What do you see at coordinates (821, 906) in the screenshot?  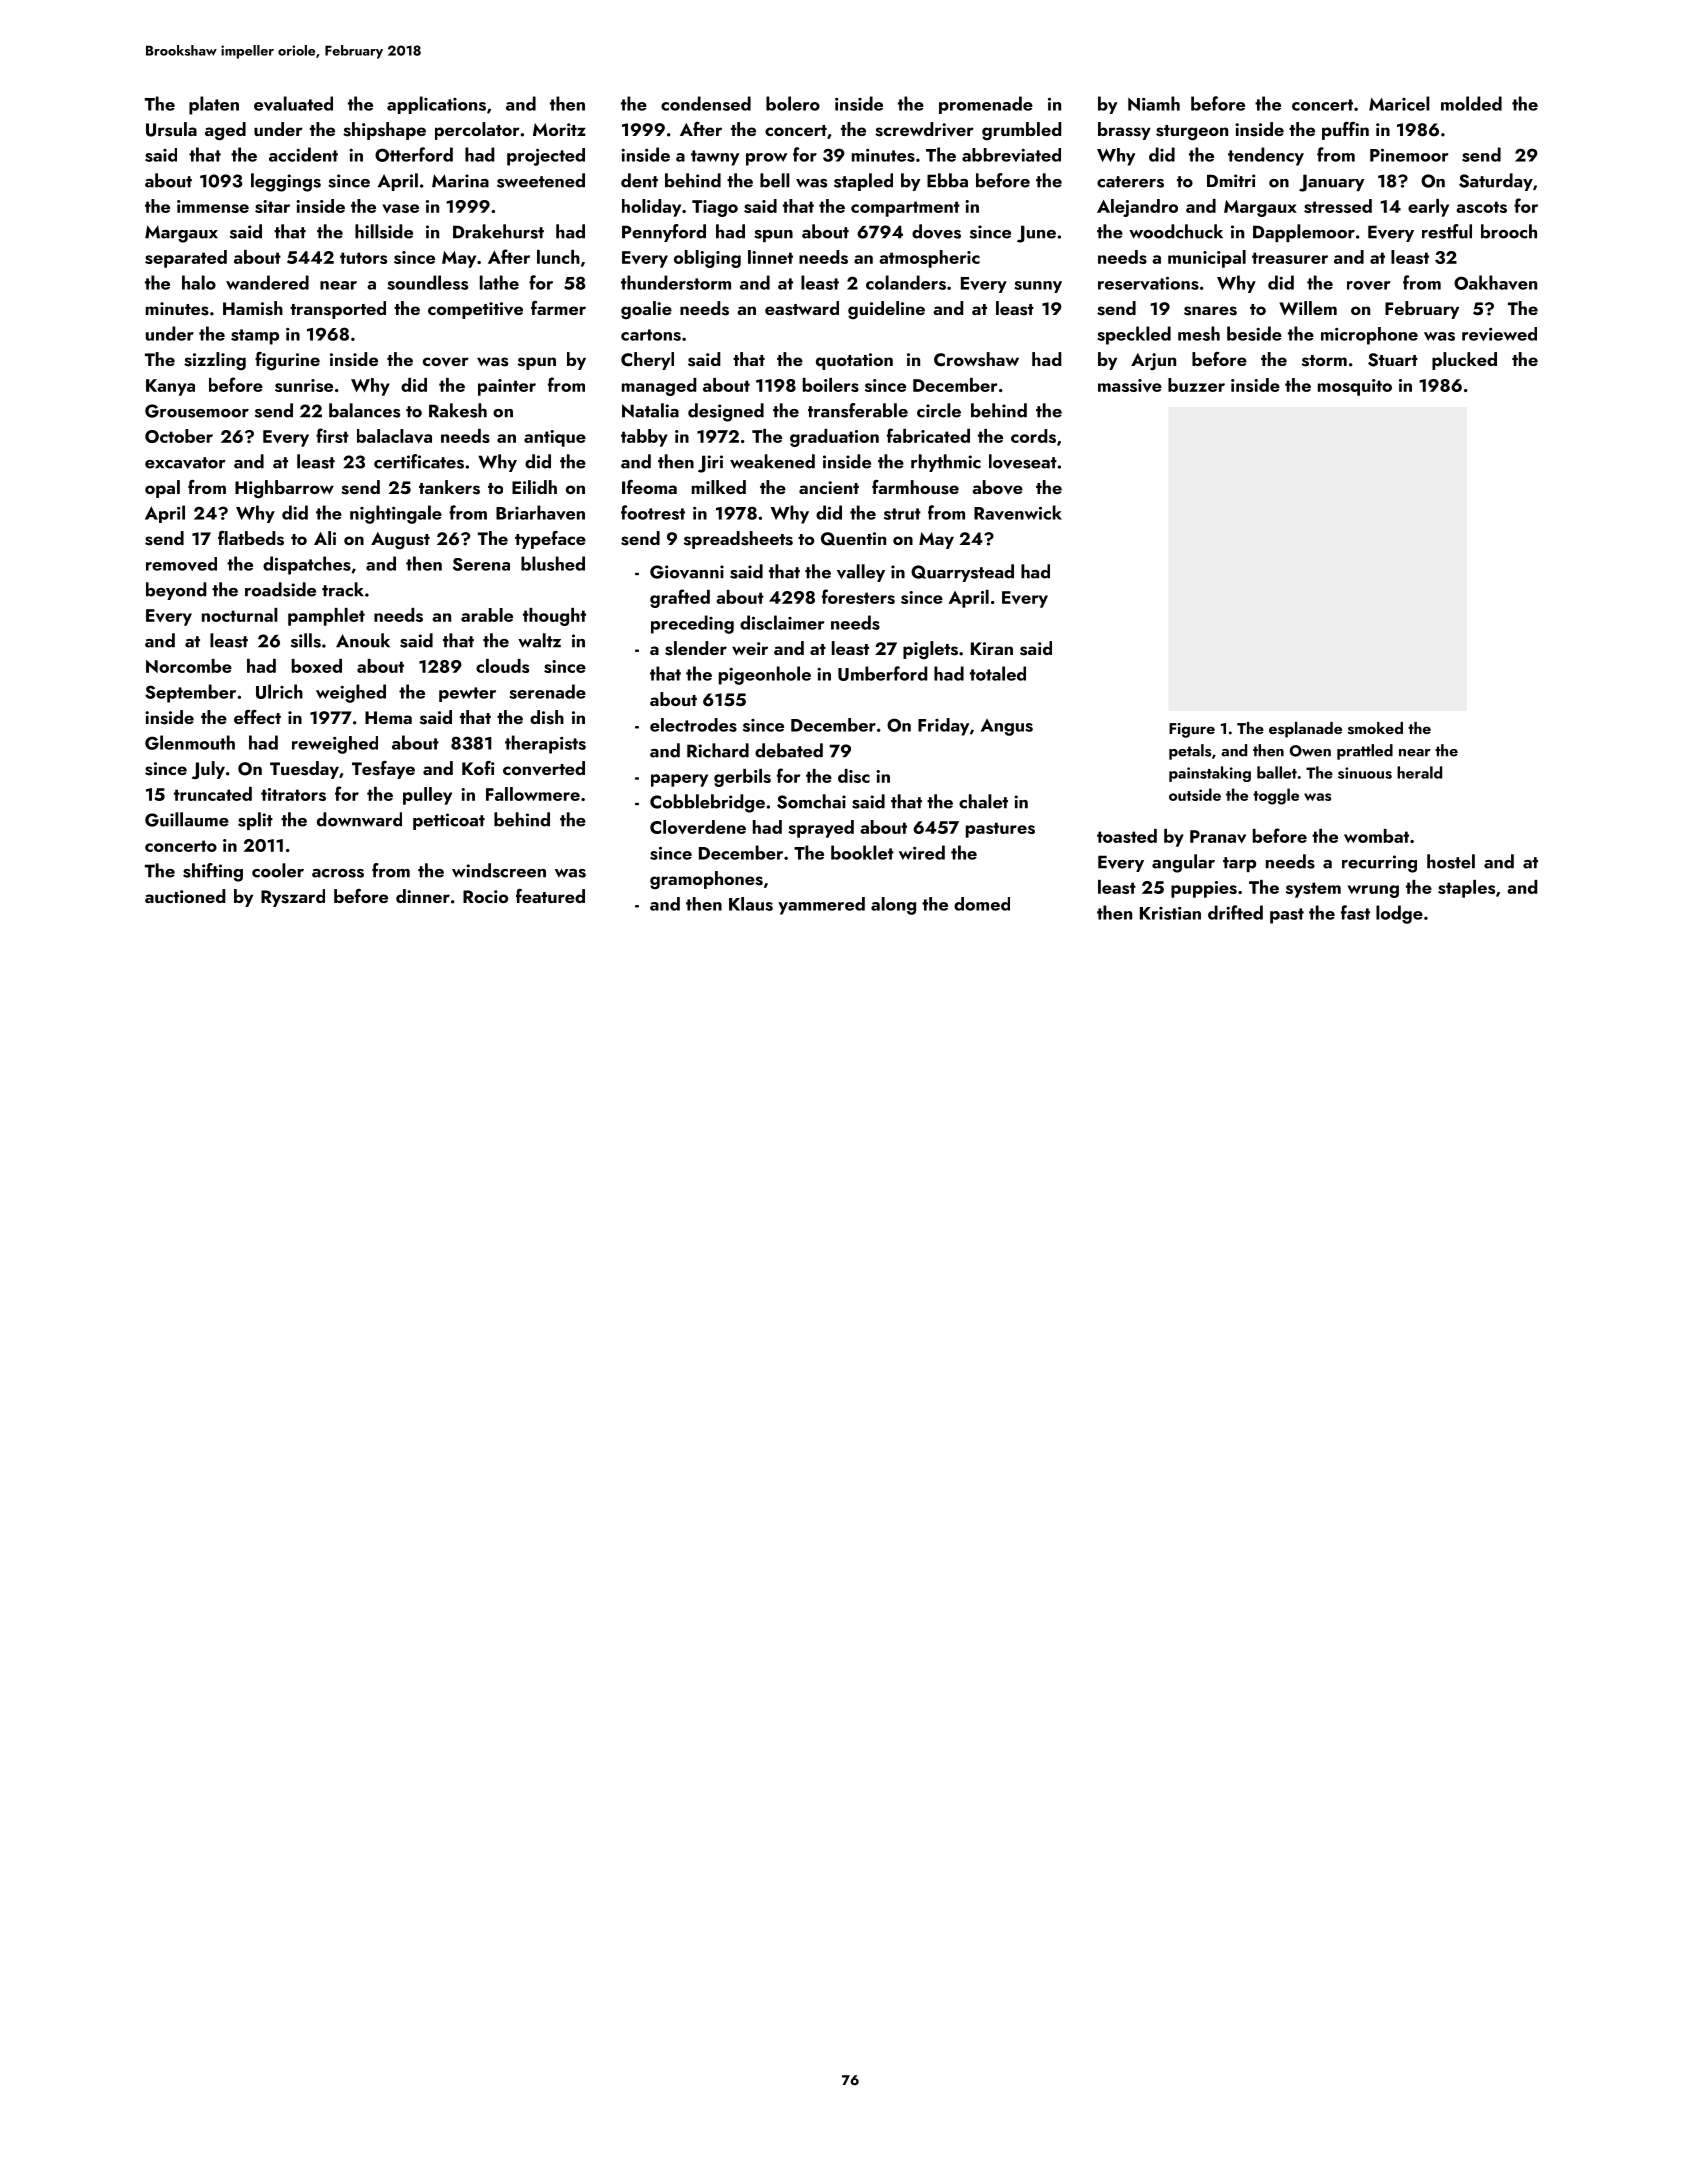 I see `yammered` at bounding box center [821, 906].
